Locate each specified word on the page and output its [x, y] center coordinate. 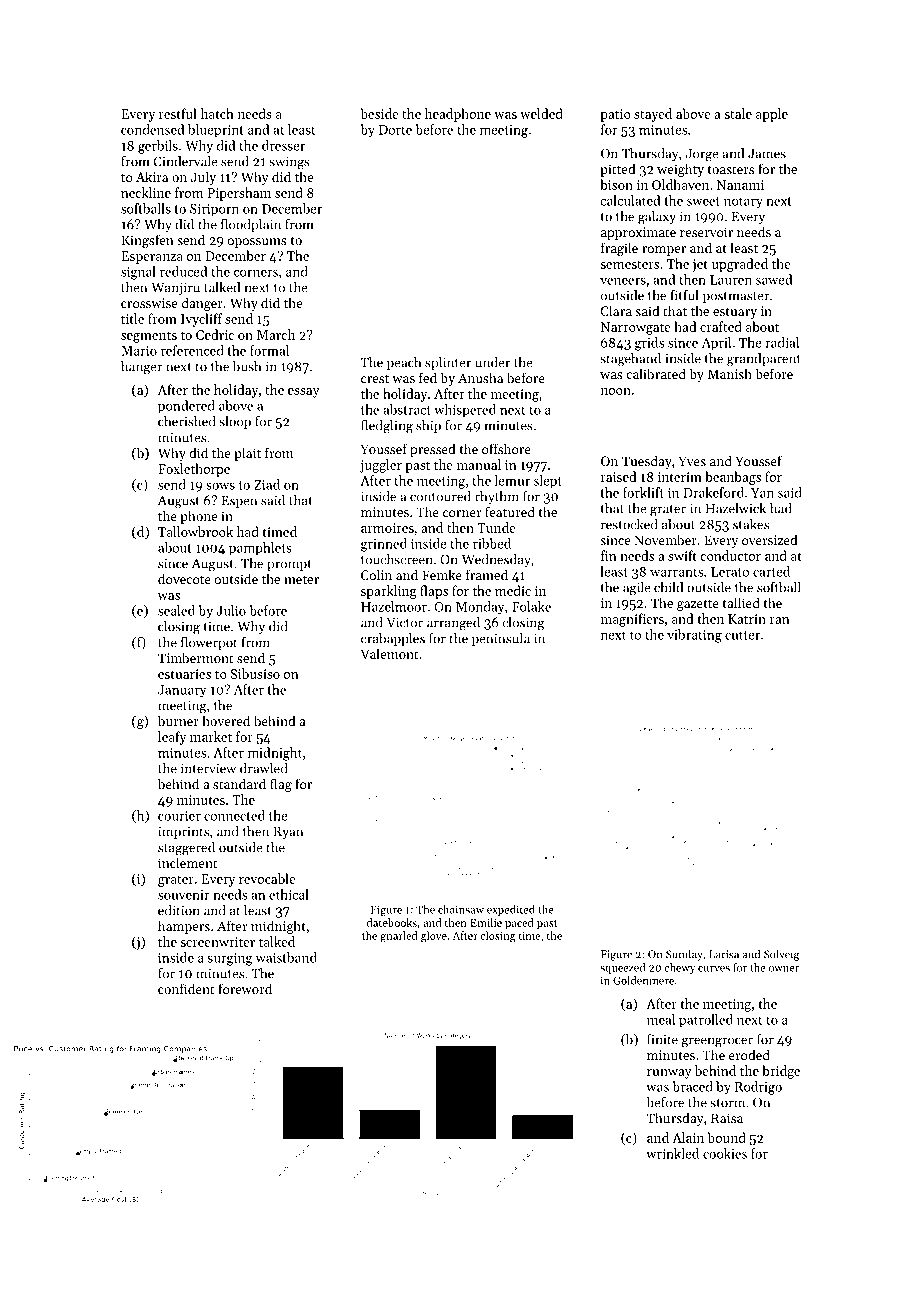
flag [281, 785]
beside [379, 113]
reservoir [706, 232]
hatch [217, 113]
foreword [245, 988]
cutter [742, 635]
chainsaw [461, 909]
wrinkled [672, 1153]
